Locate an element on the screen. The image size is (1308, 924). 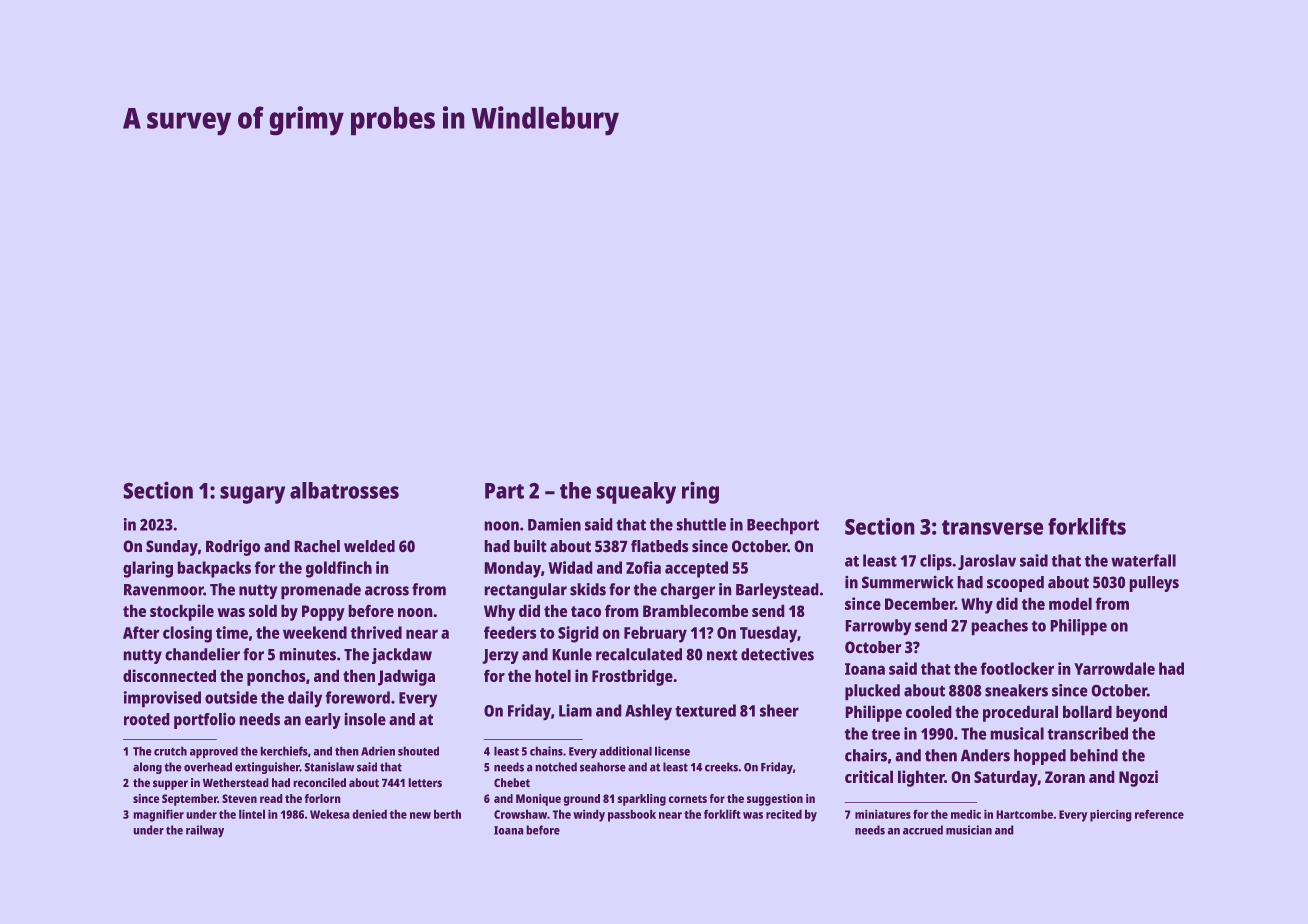
peaches is located at coordinates (999, 627).
